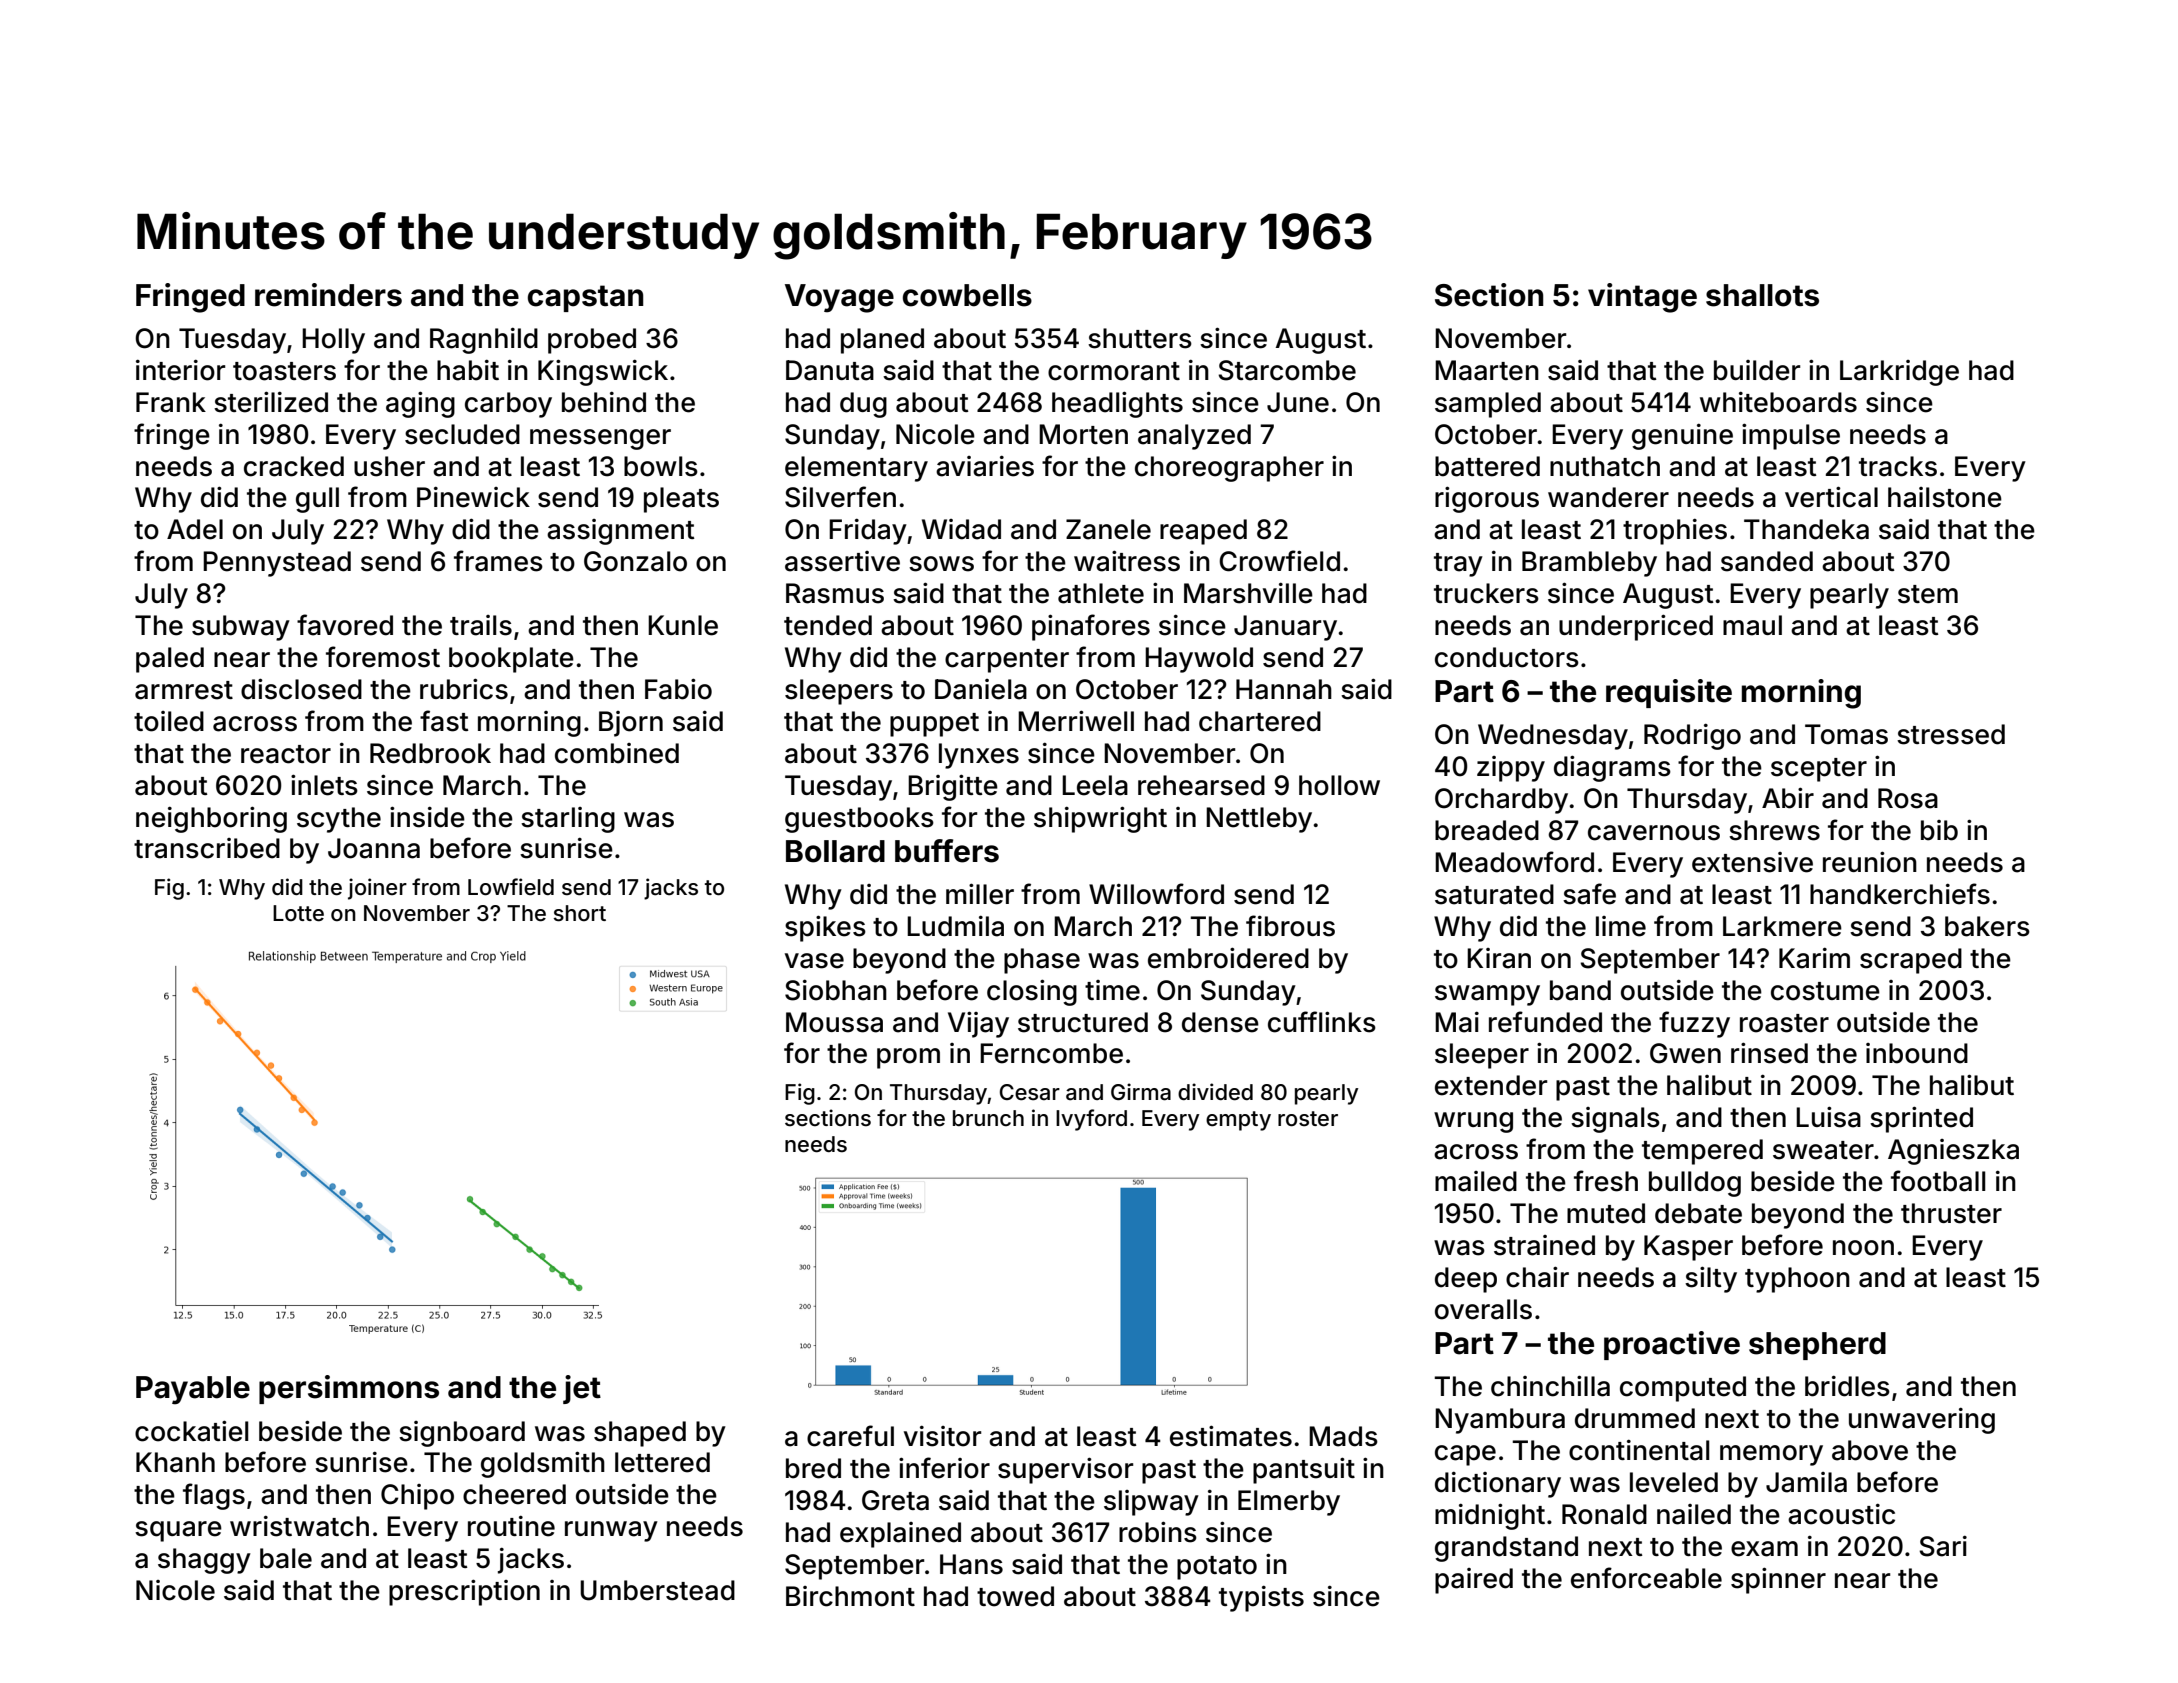 Image resolution: width=2178 pixels, height=1683 pixels. What do you see at coordinates (1589, 894) in the screenshot?
I see `safe` at bounding box center [1589, 894].
